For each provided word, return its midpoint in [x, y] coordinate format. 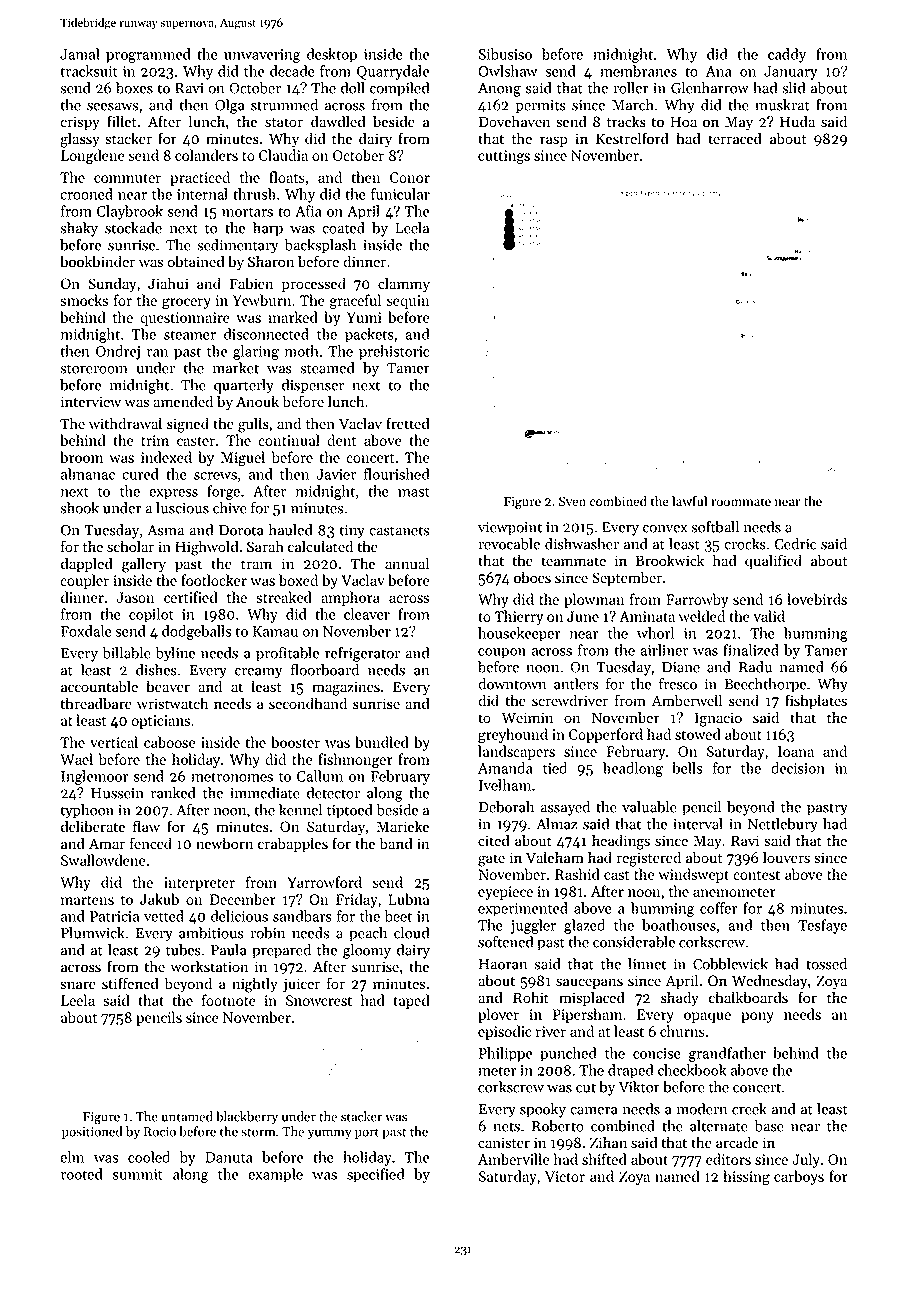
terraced [735, 138]
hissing [746, 1178]
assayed [565, 808]
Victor [565, 1176]
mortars [247, 212]
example [275, 1175]
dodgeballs [196, 632]
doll [353, 88]
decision [798, 768]
